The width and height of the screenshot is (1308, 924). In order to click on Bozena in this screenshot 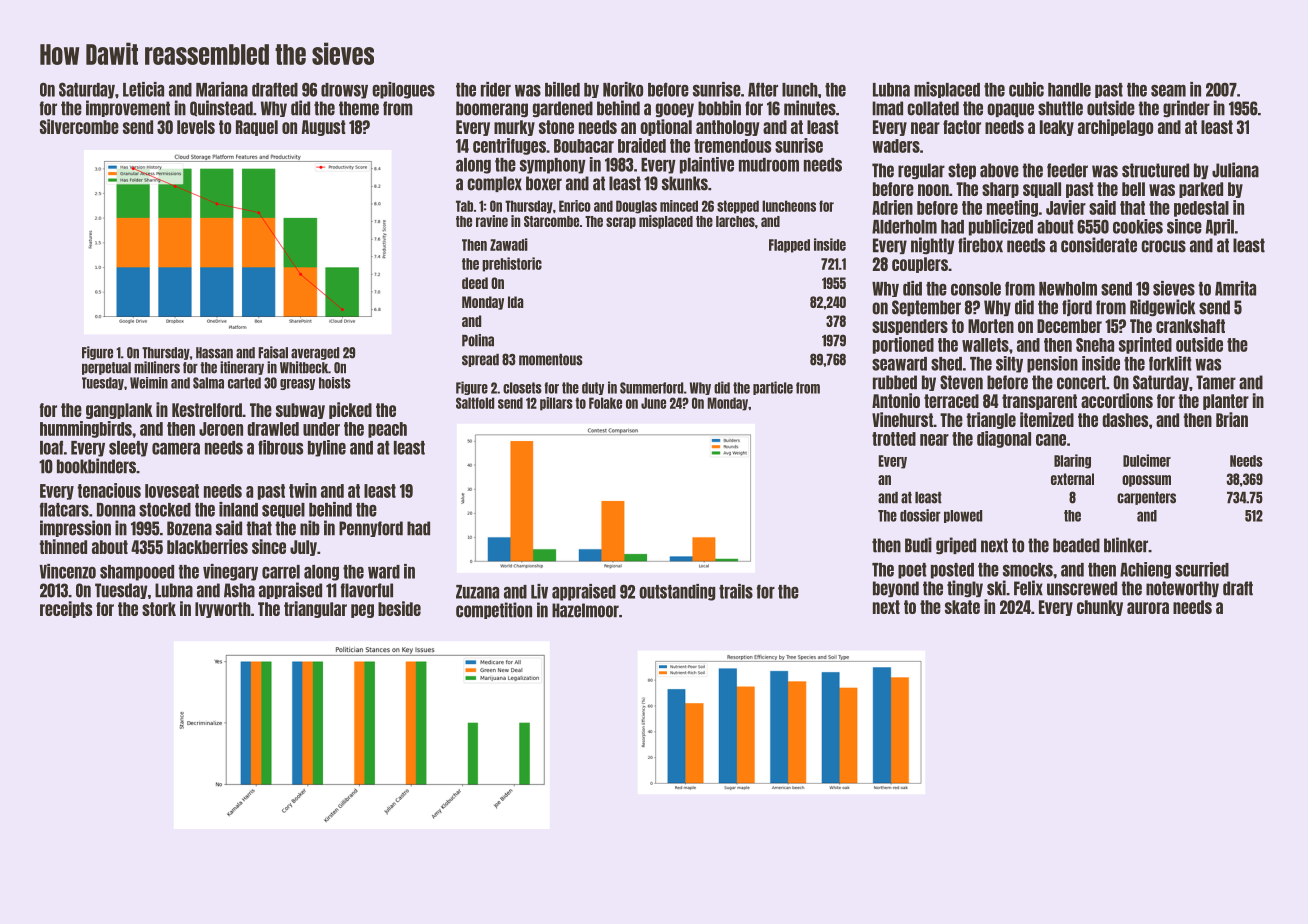, I will do `click(189, 528)`.
